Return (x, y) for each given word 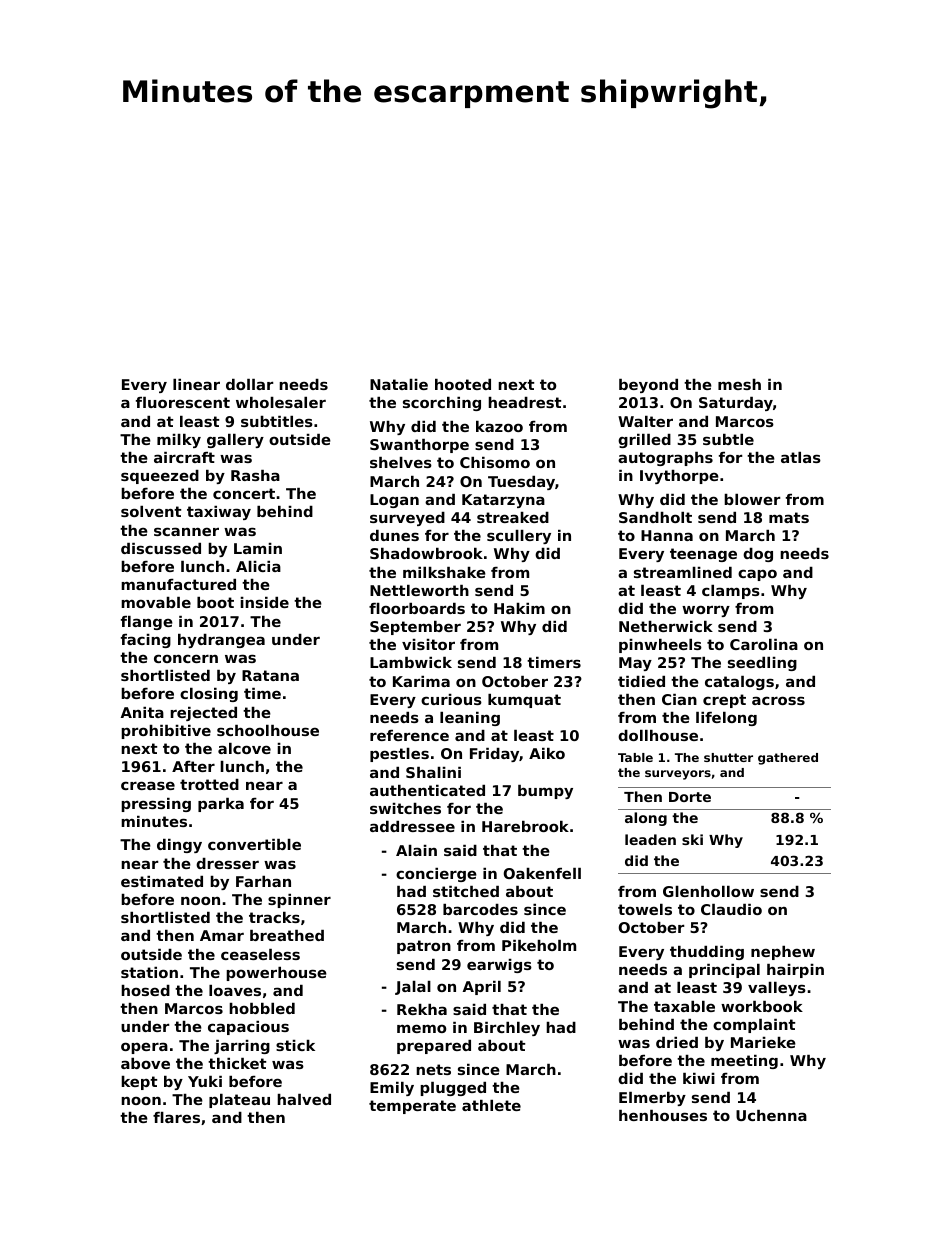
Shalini (433, 772)
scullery (519, 537)
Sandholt (655, 517)
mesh (739, 384)
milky (179, 441)
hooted (463, 384)
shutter (728, 757)
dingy (179, 846)
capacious (248, 1028)
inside (264, 602)
